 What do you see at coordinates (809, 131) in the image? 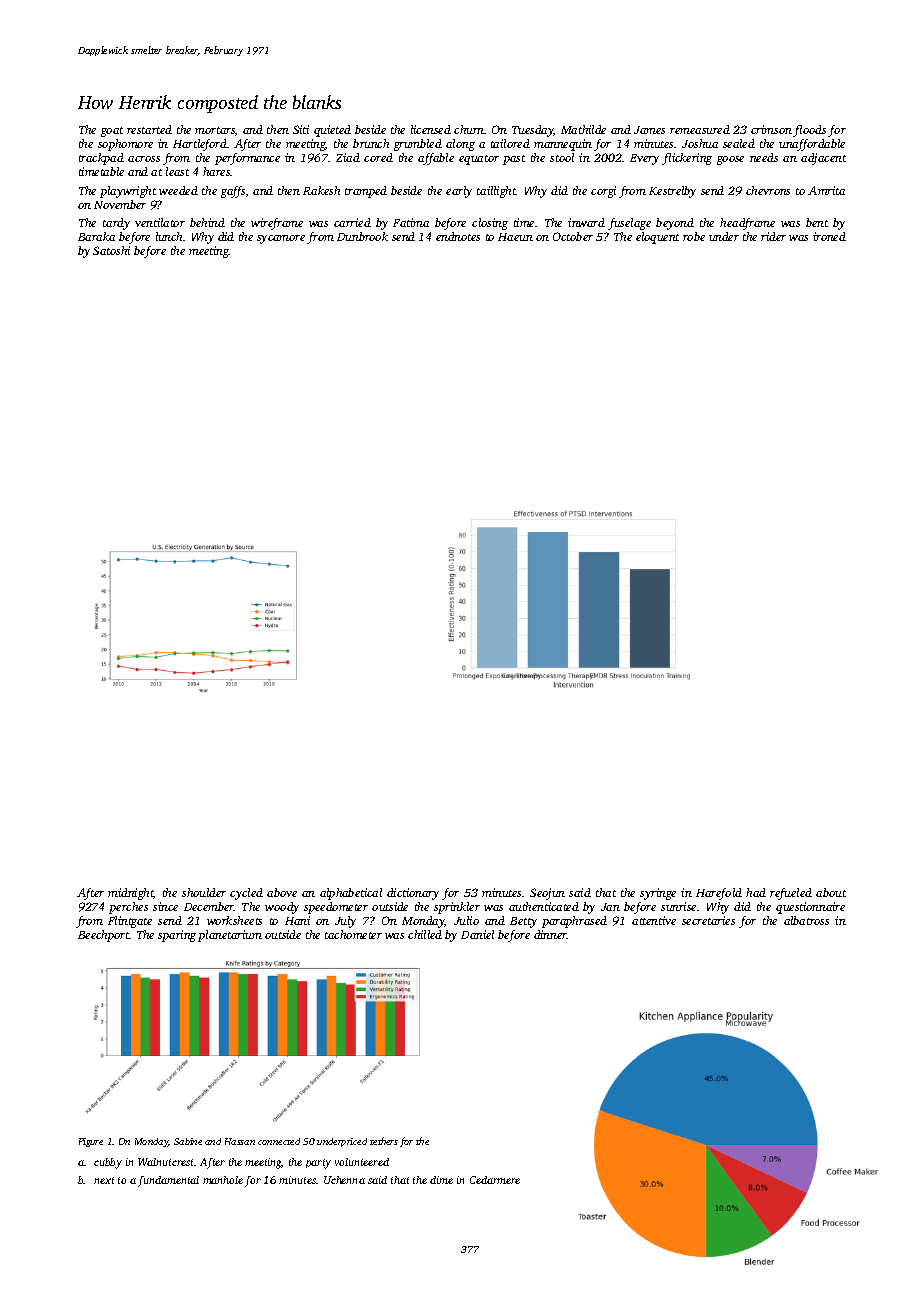
I see `floods` at bounding box center [809, 131].
